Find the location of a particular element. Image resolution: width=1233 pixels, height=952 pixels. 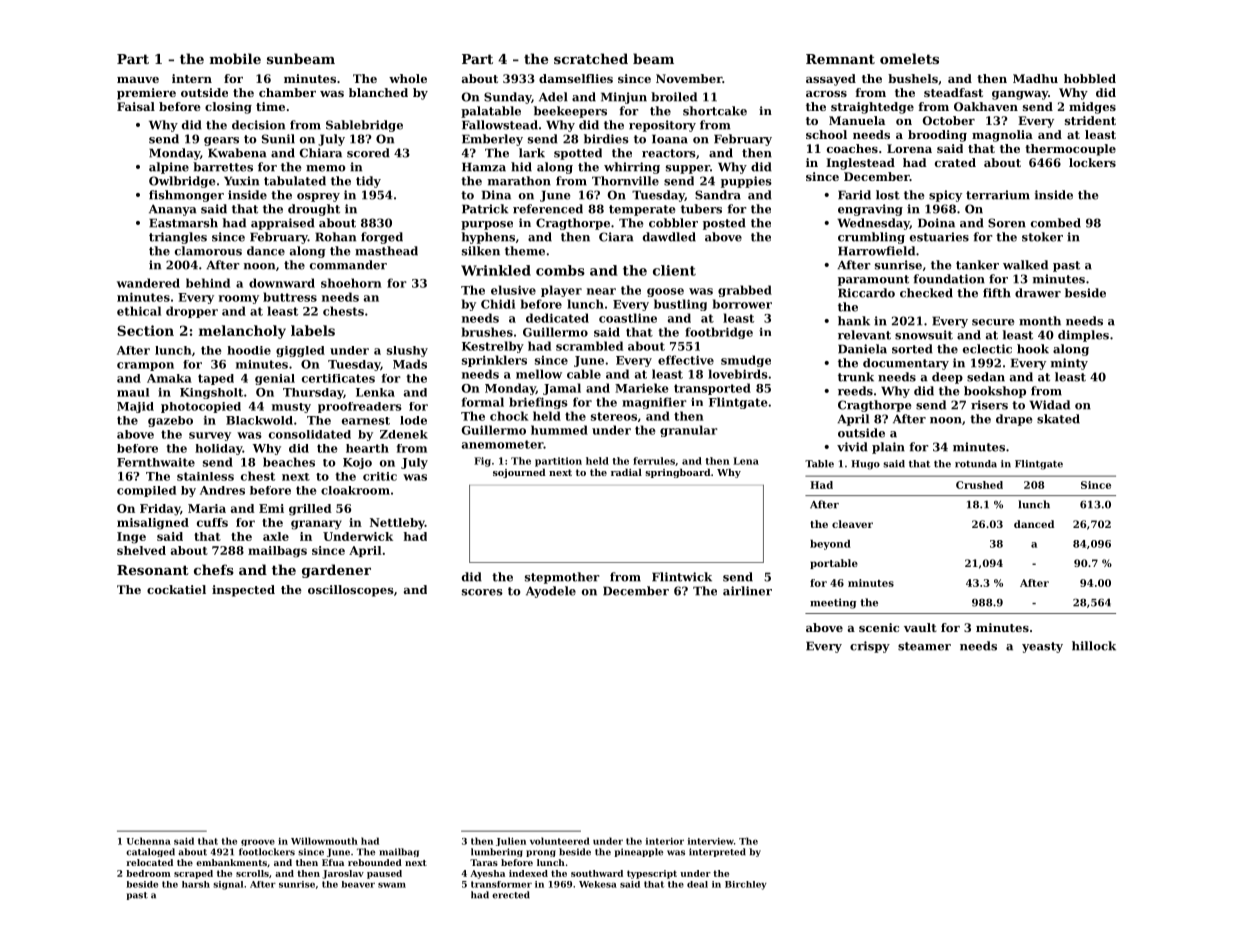

groove is located at coordinates (258, 842).
